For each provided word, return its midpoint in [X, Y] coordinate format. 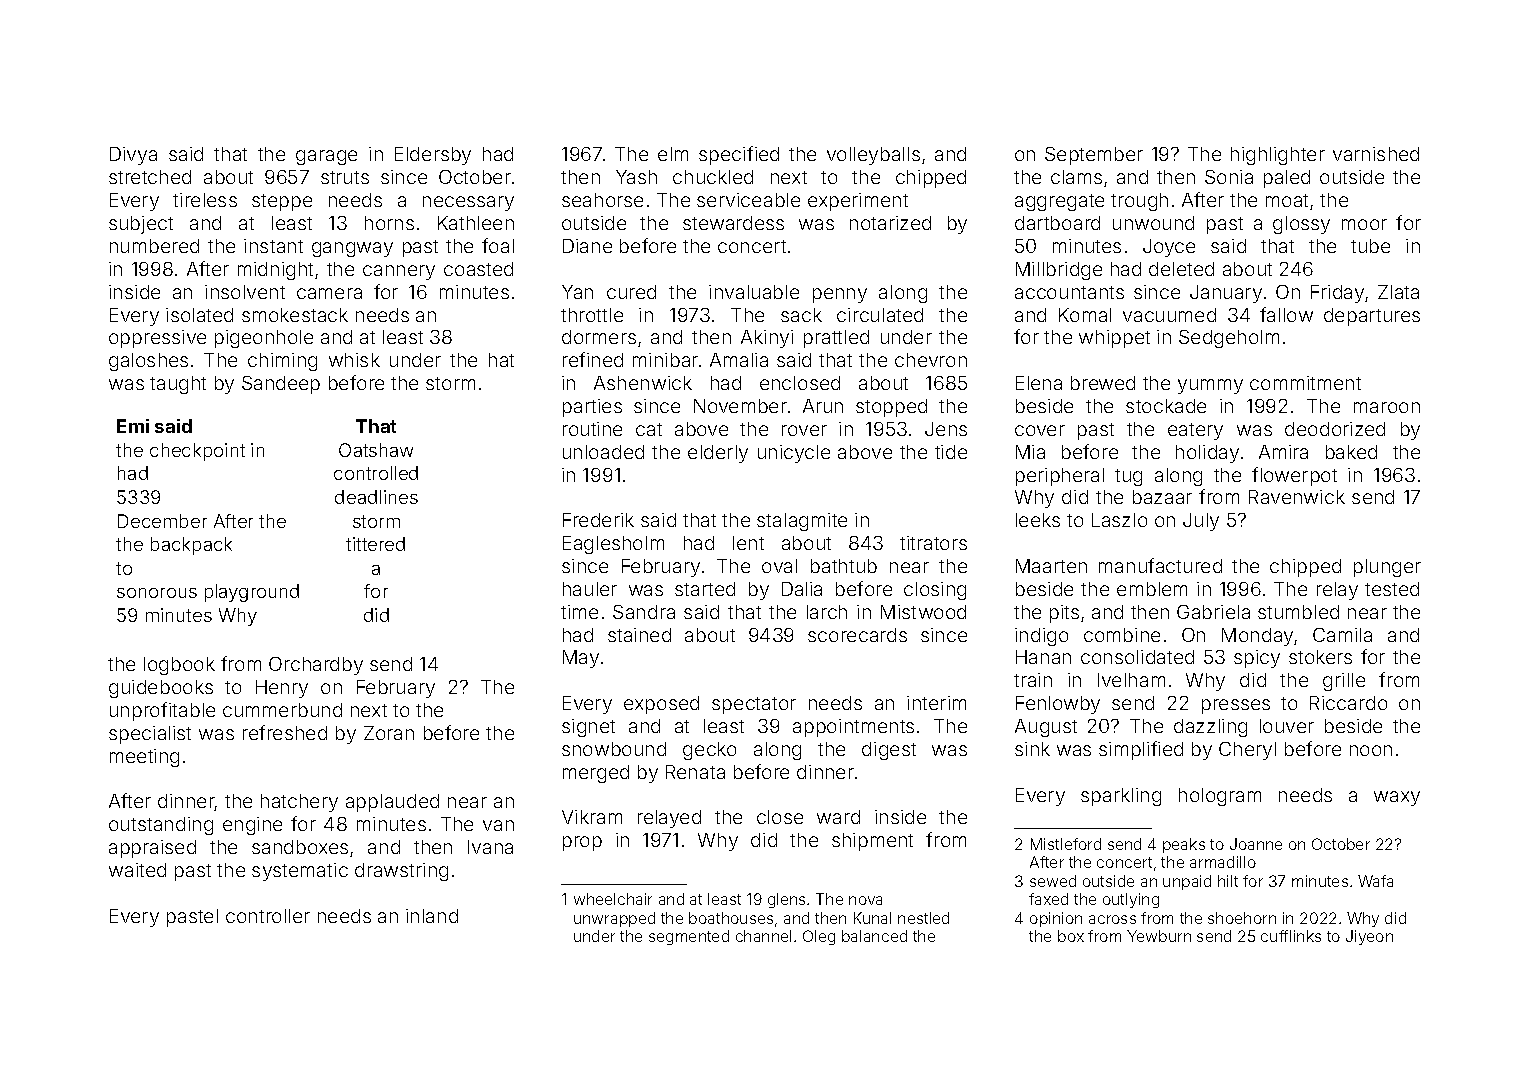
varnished [1376, 154]
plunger [1387, 568]
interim [936, 703]
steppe [282, 202]
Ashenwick [643, 383]
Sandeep [281, 385]
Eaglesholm [613, 545]
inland [432, 916]
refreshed [285, 732]
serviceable [748, 200]
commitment [1305, 383]
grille [1344, 682]
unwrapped [614, 919]
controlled [376, 473]
